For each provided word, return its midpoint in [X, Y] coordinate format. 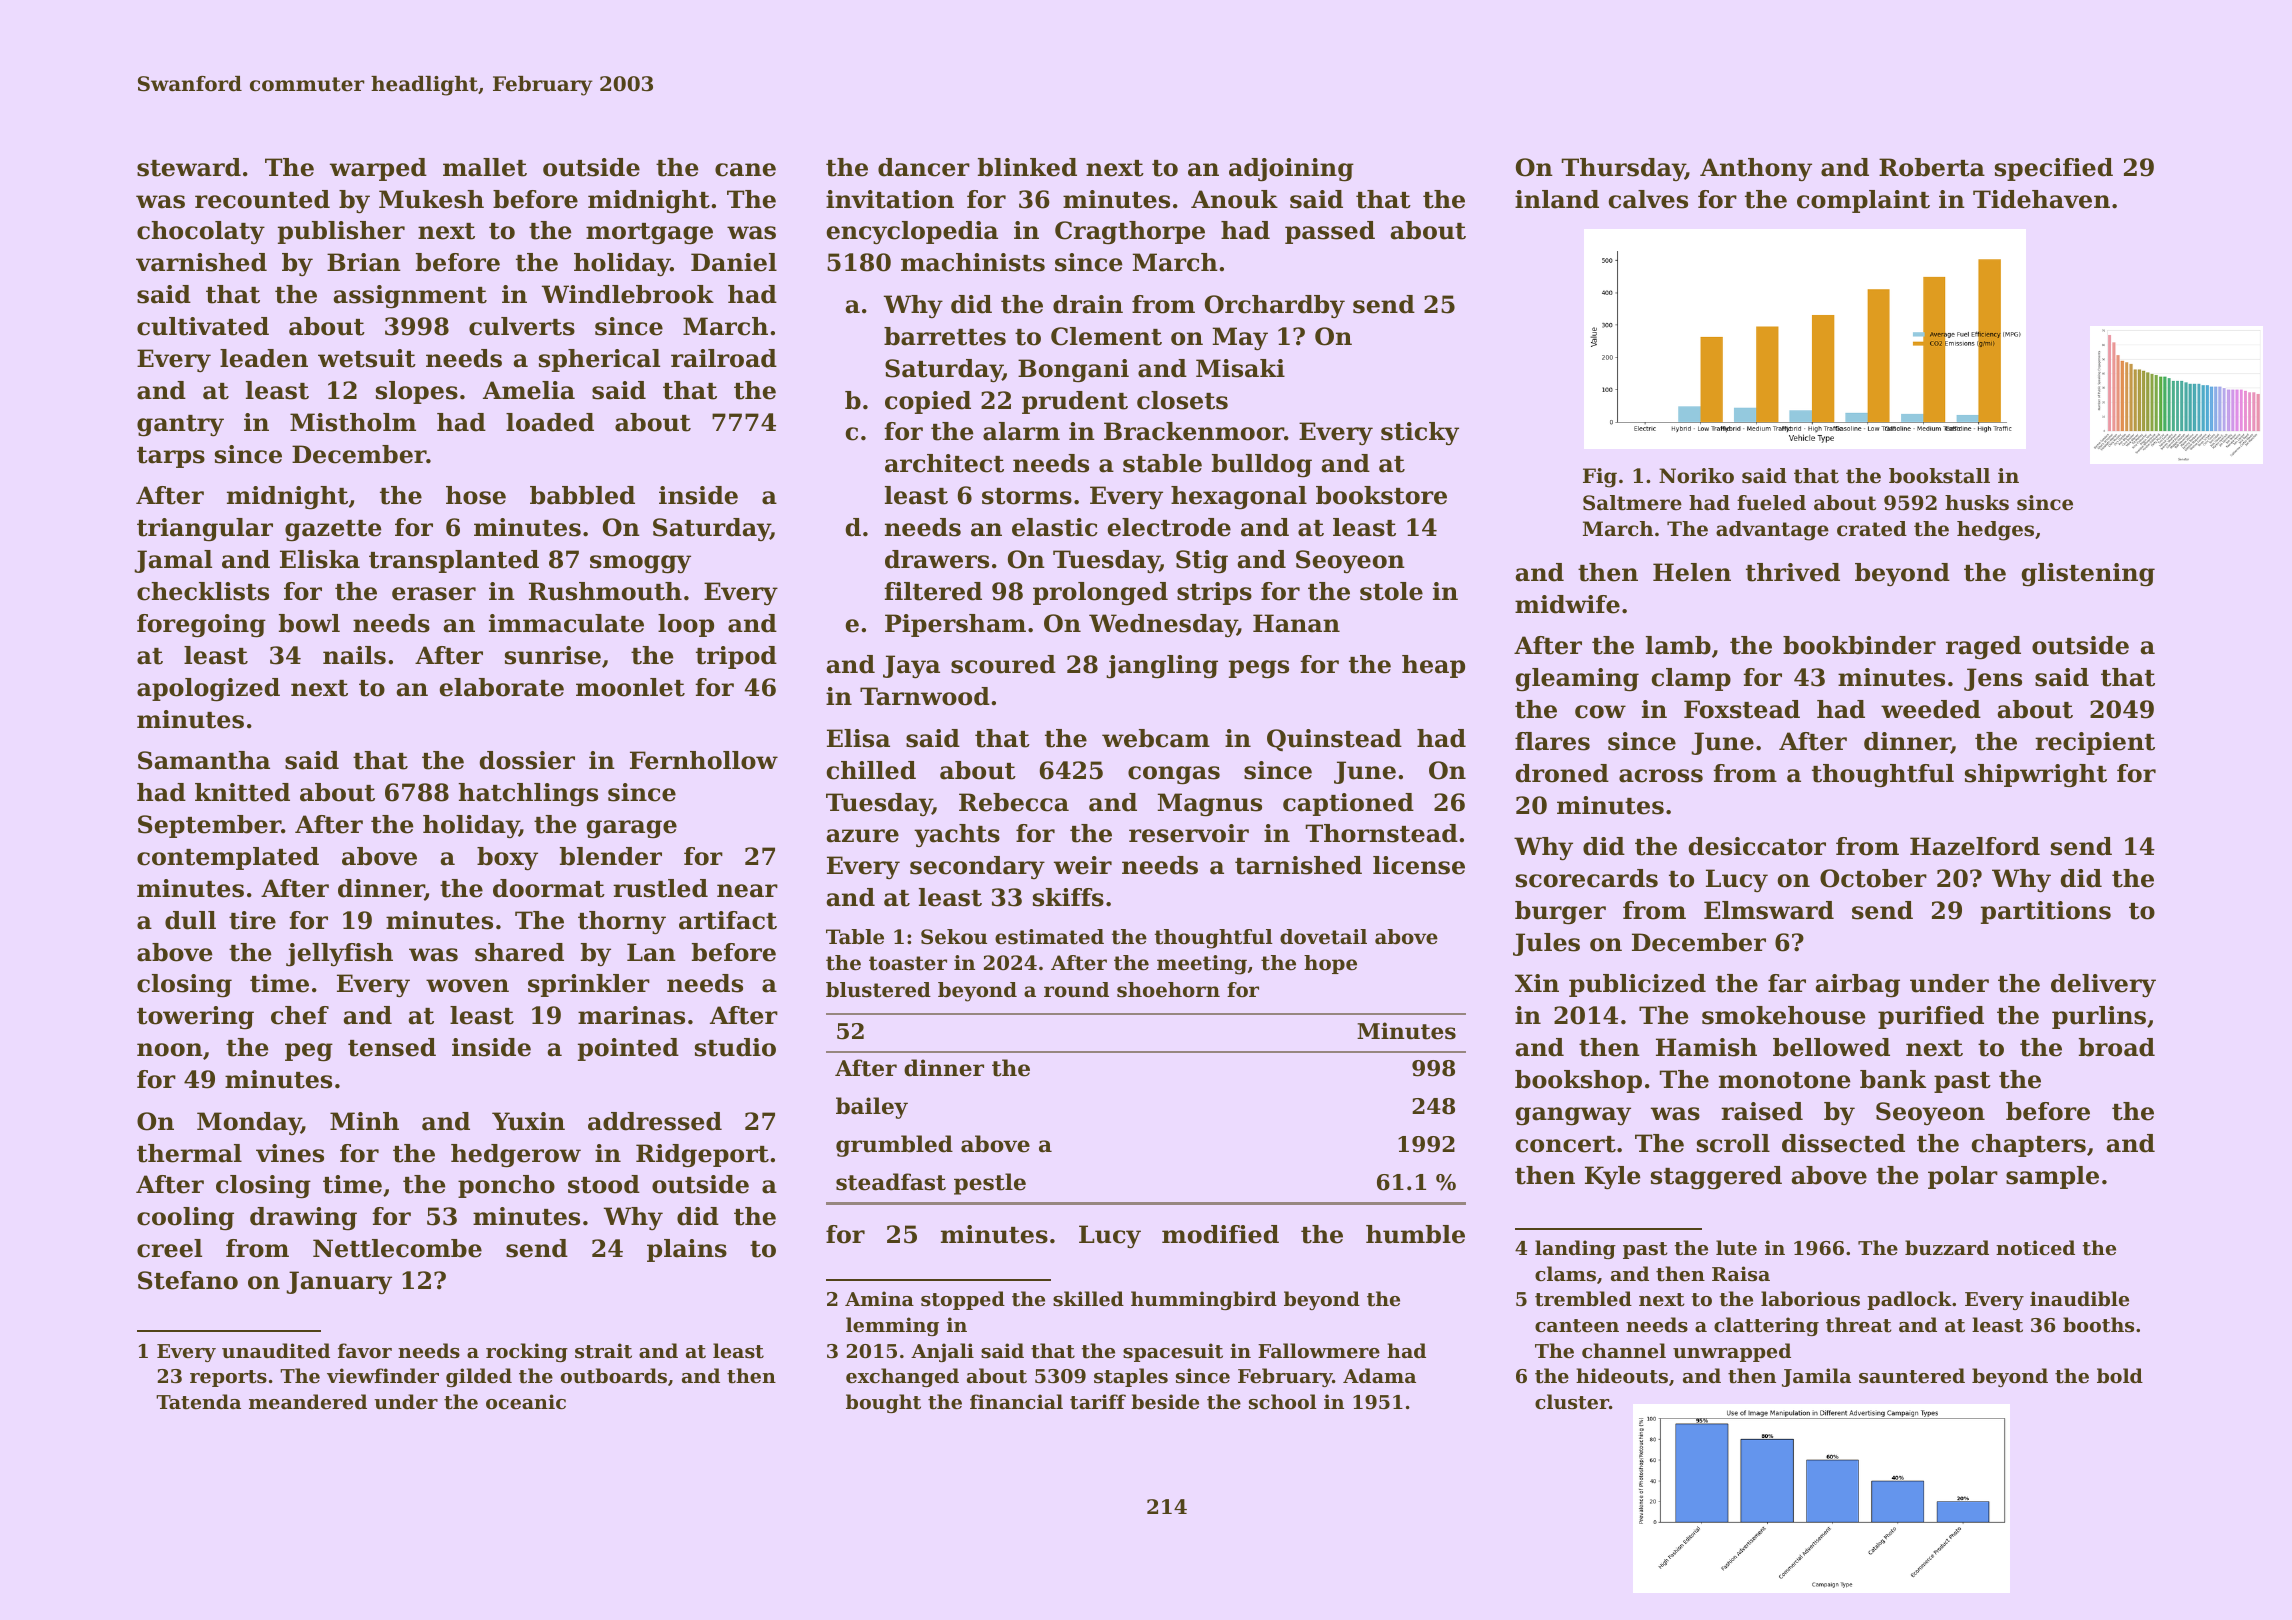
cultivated [203, 326]
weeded [1931, 709]
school [1283, 1402]
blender [611, 856]
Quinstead [1334, 740]
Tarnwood [925, 696]
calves [1648, 199]
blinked [1027, 167]
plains [687, 1250]
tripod [736, 657]
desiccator [1757, 846]
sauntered [1912, 1376]
